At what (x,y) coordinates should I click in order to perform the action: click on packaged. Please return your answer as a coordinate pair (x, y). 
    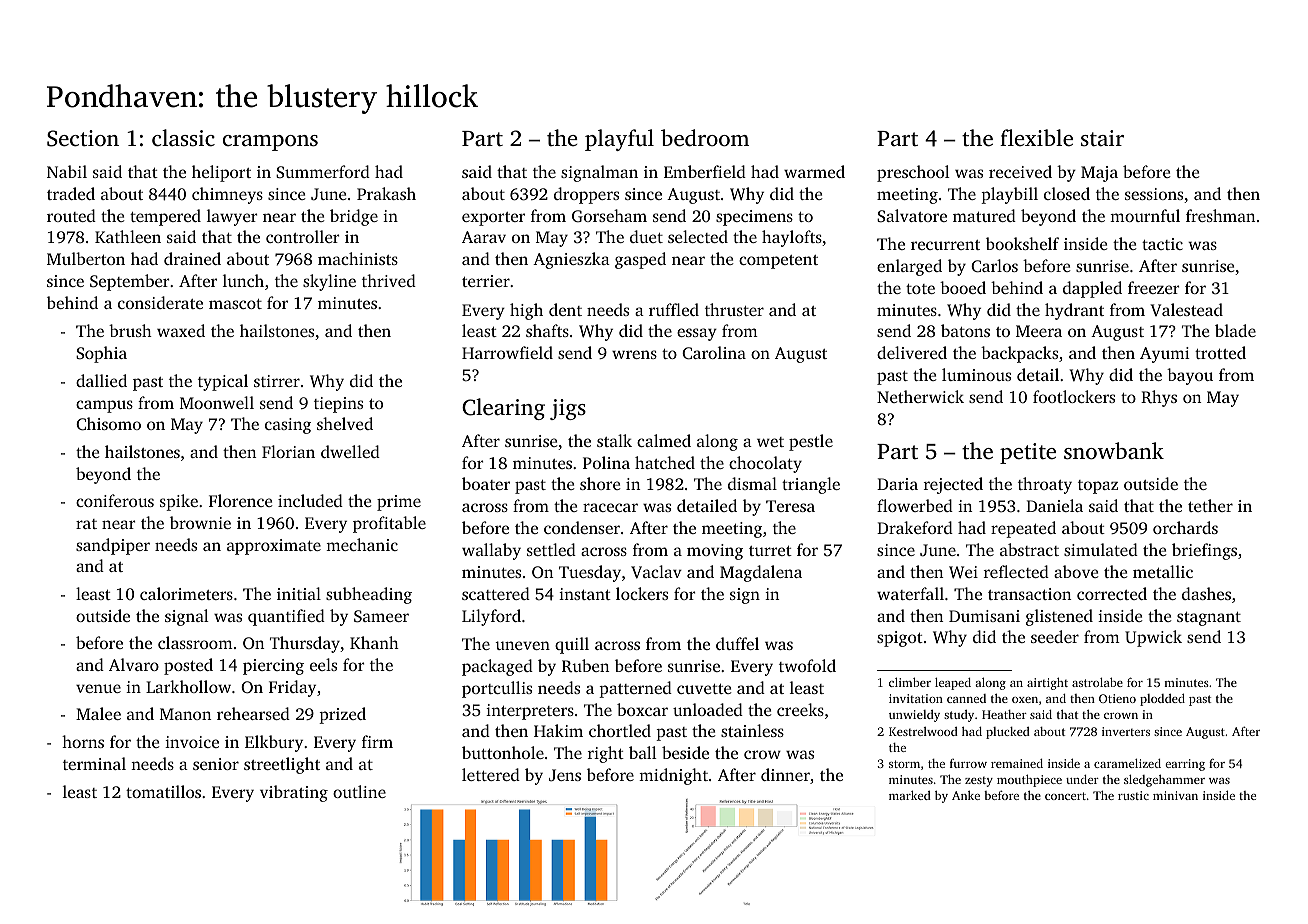
    Looking at the image, I should click on (497, 667).
